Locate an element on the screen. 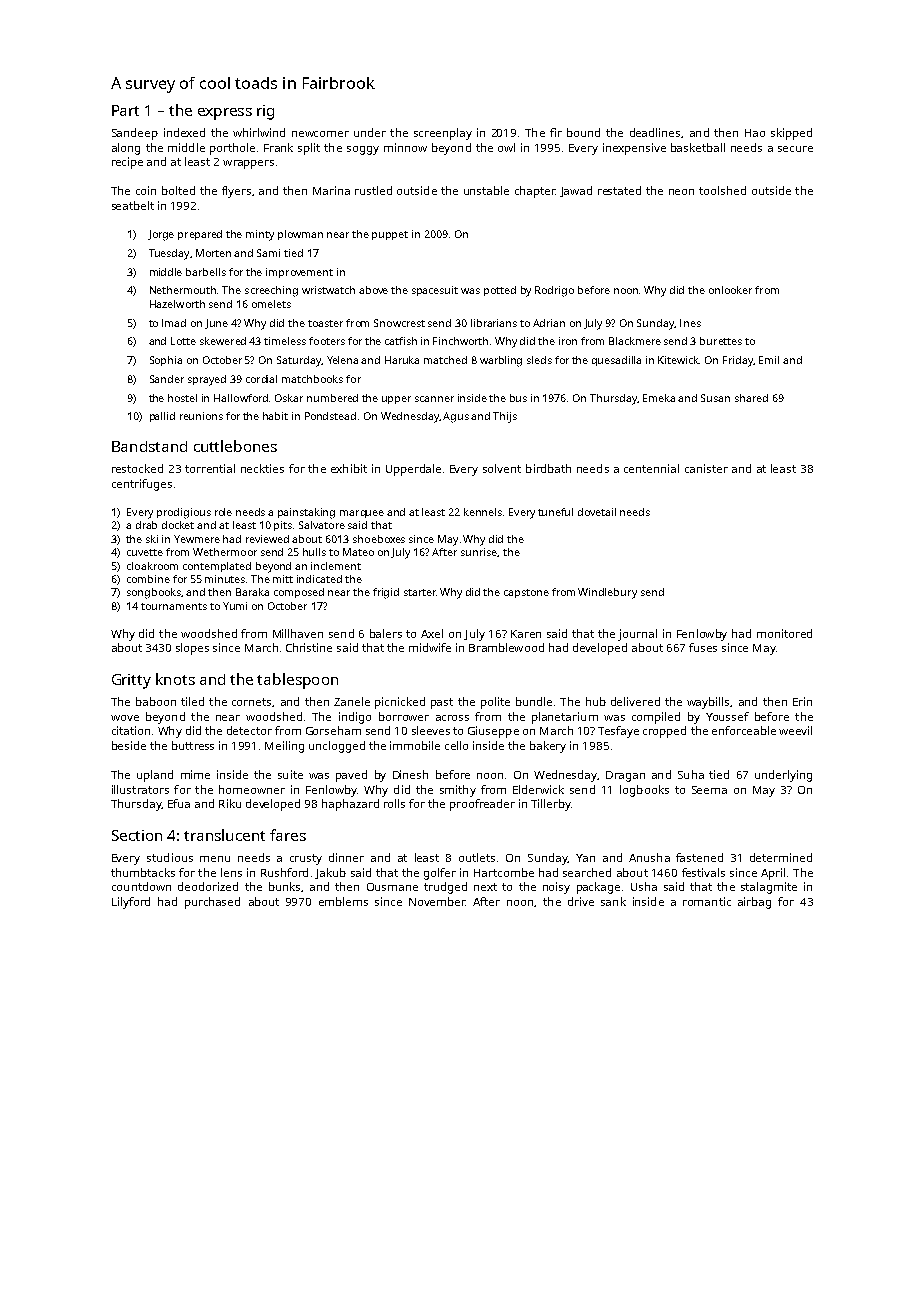  wove is located at coordinates (125, 718).
